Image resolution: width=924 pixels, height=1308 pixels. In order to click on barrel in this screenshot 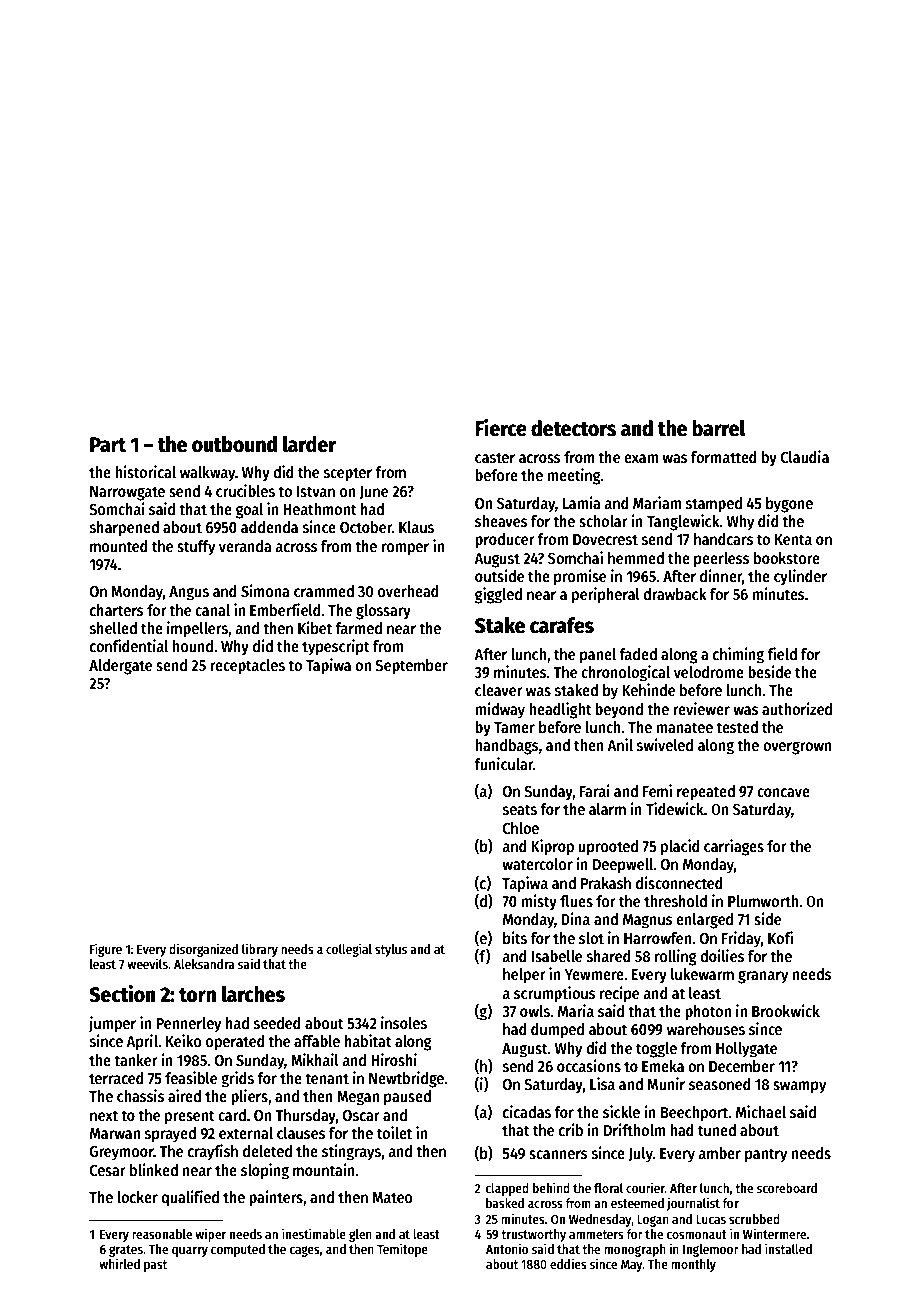, I will do `click(719, 428)`.
